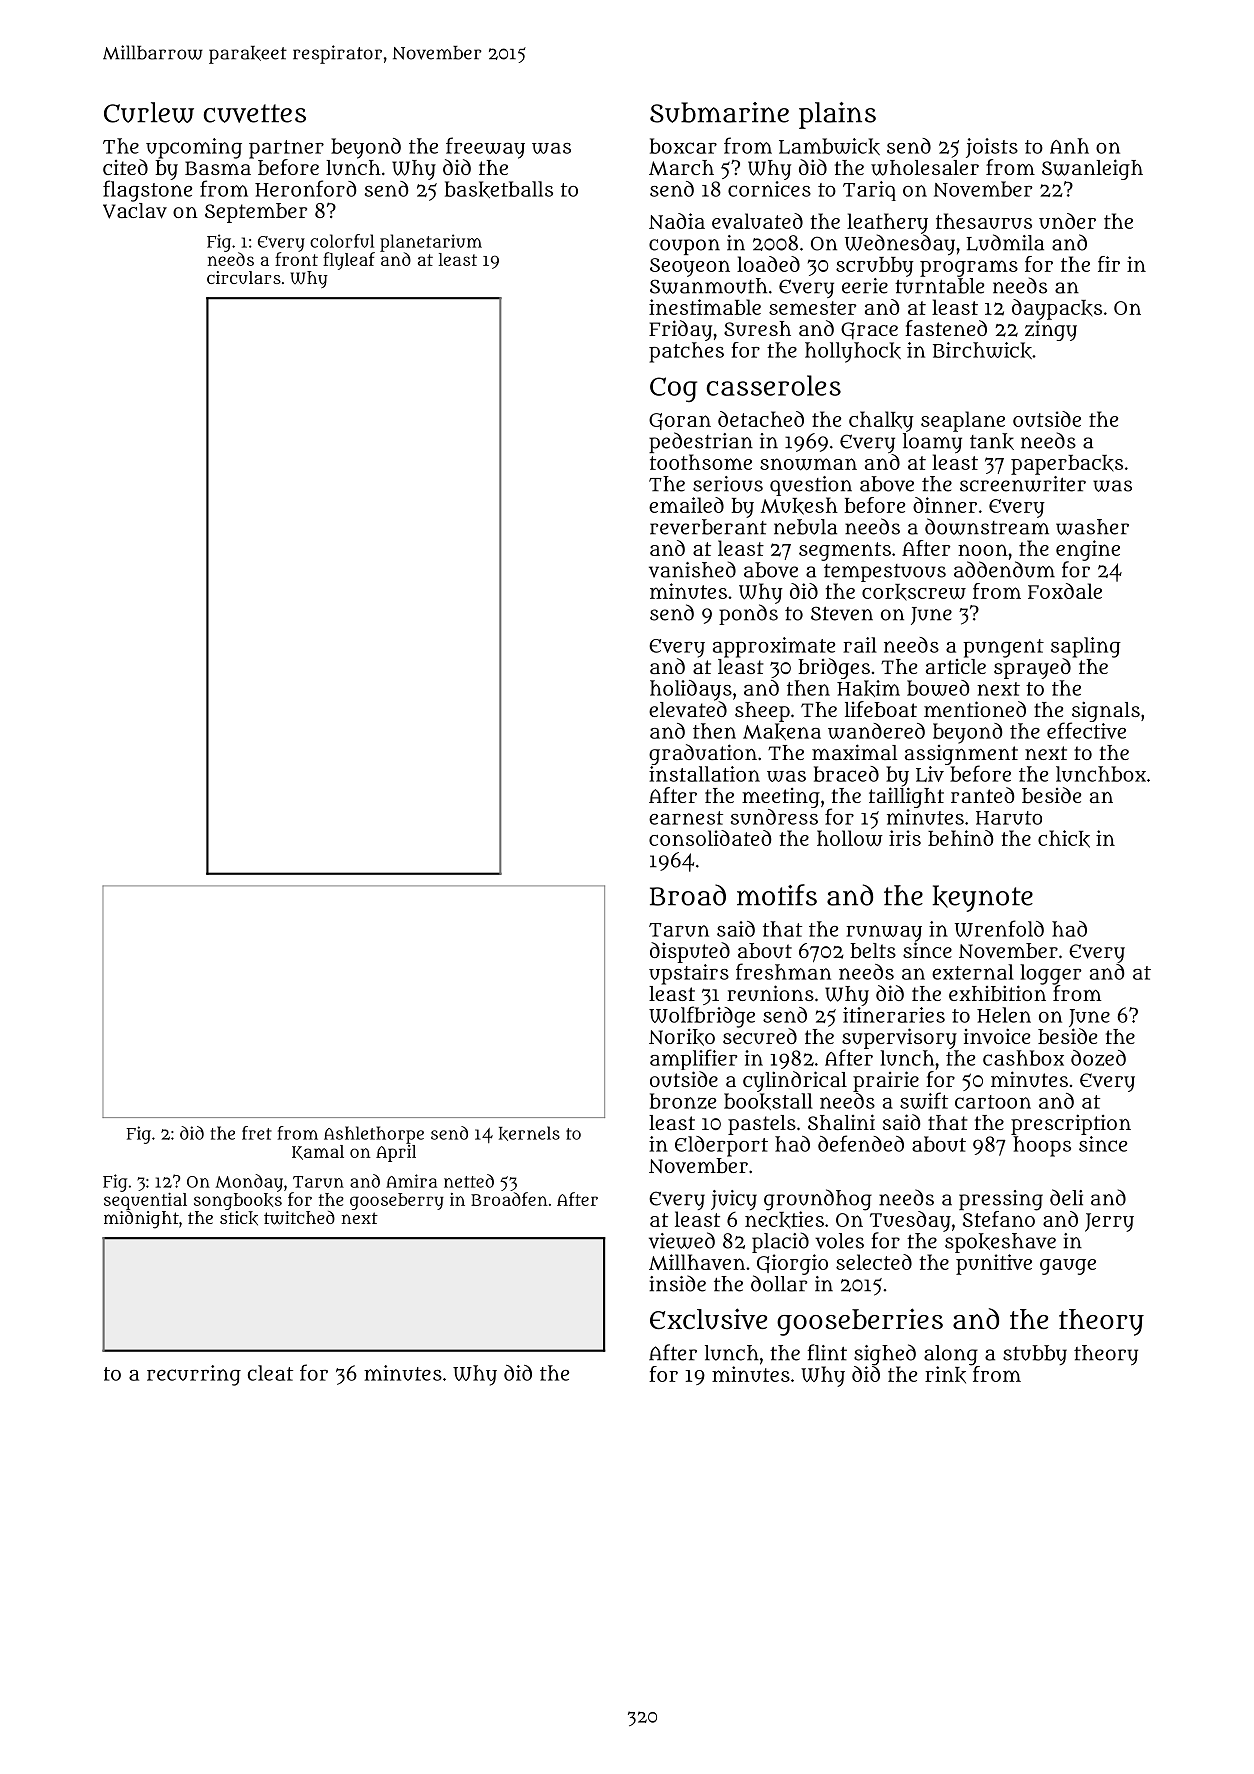 The height and width of the document is (1774, 1254). What do you see at coordinates (768, 264) in the document?
I see `loaded` at bounding box center [768, 264].
